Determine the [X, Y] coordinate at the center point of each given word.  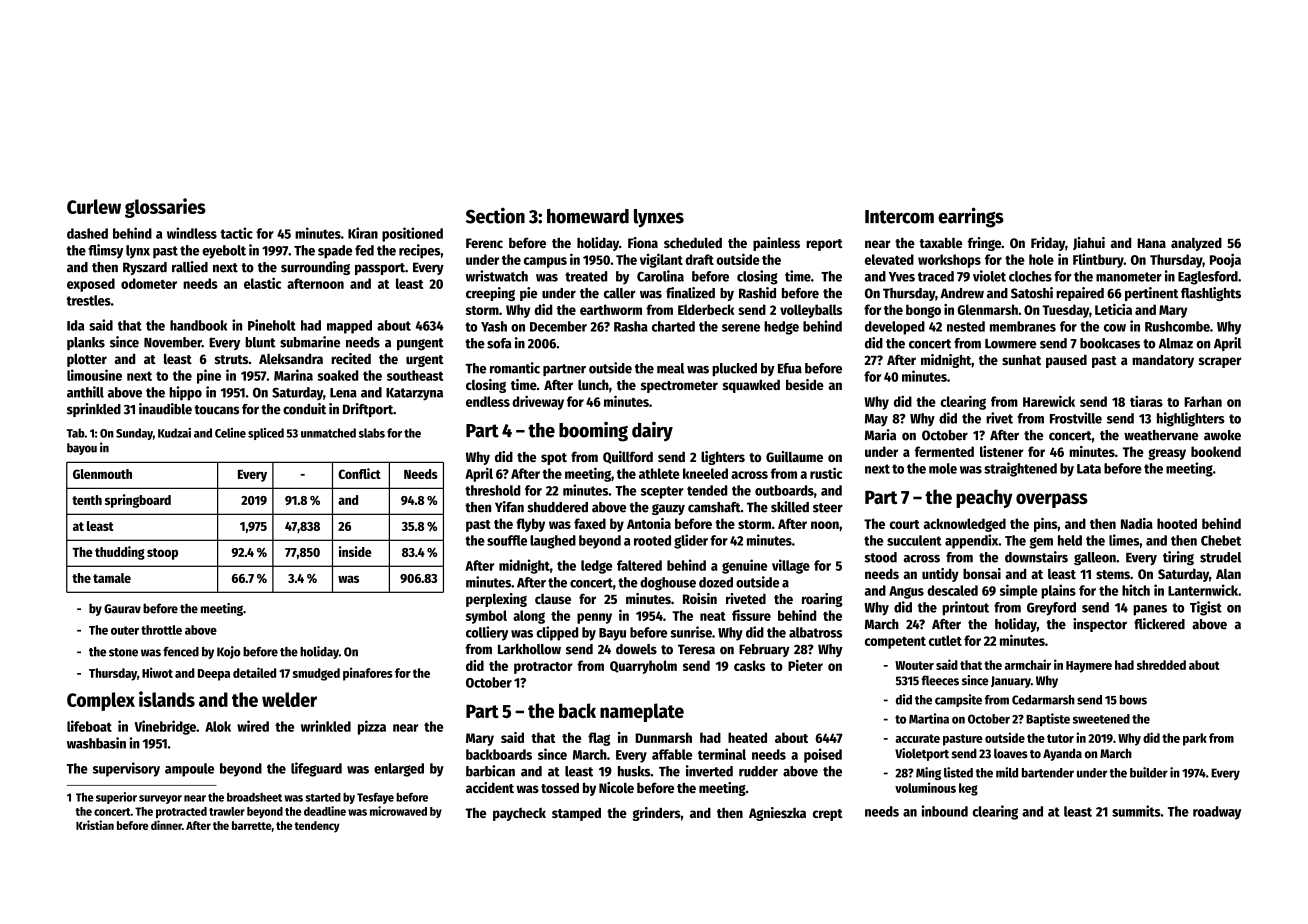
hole [1041, 259]
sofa [499, 343]
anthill [85, 392]
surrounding [315, 268]
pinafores [368, 674]
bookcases [1110, 343]
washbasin [96, 743]
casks [749, 665]
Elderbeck [706, 309]
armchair [1028, 664]
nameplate [642, 712]
